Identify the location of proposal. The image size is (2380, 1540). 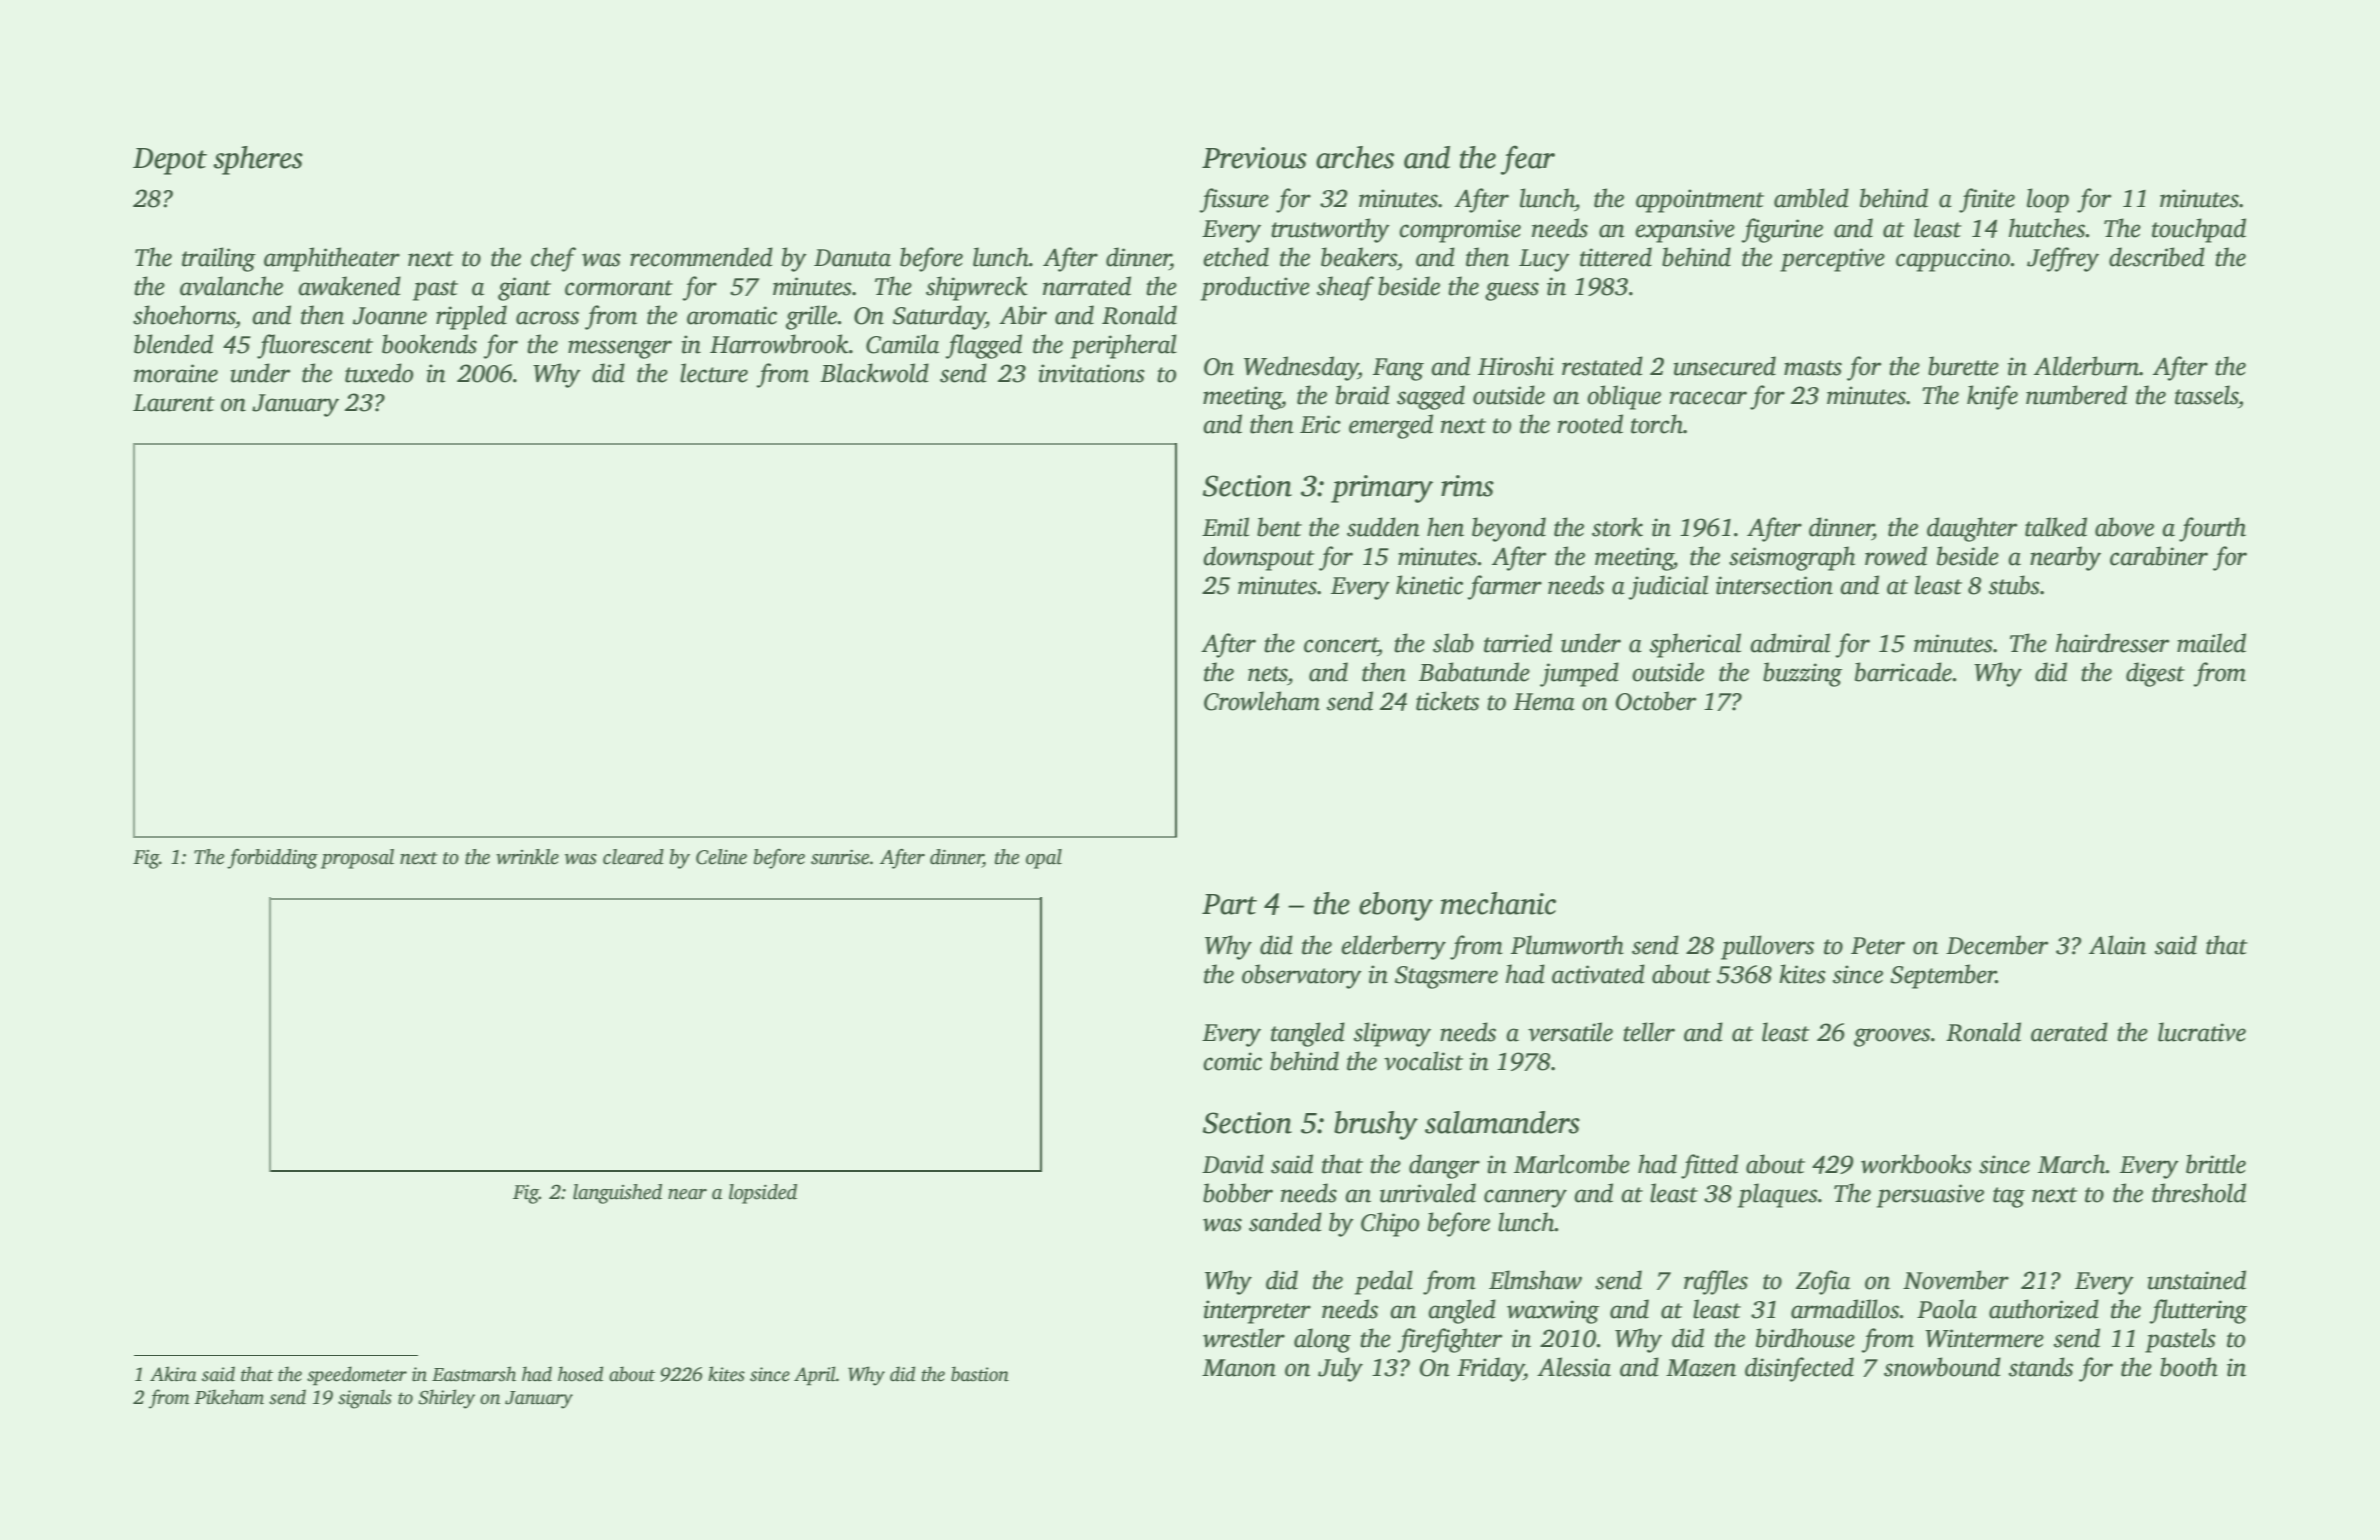
(357, 859).
